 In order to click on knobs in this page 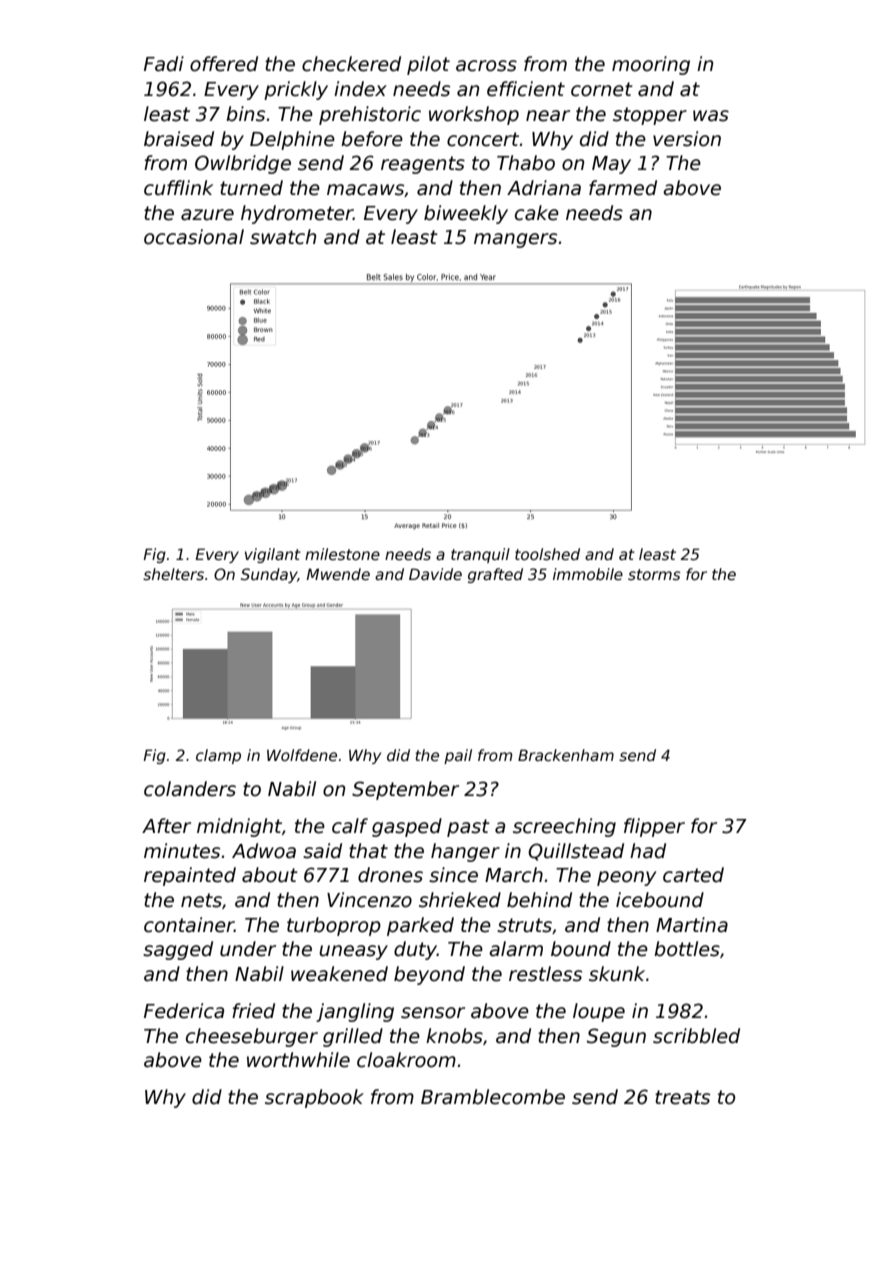, I will do `click(454, 1036)`.
